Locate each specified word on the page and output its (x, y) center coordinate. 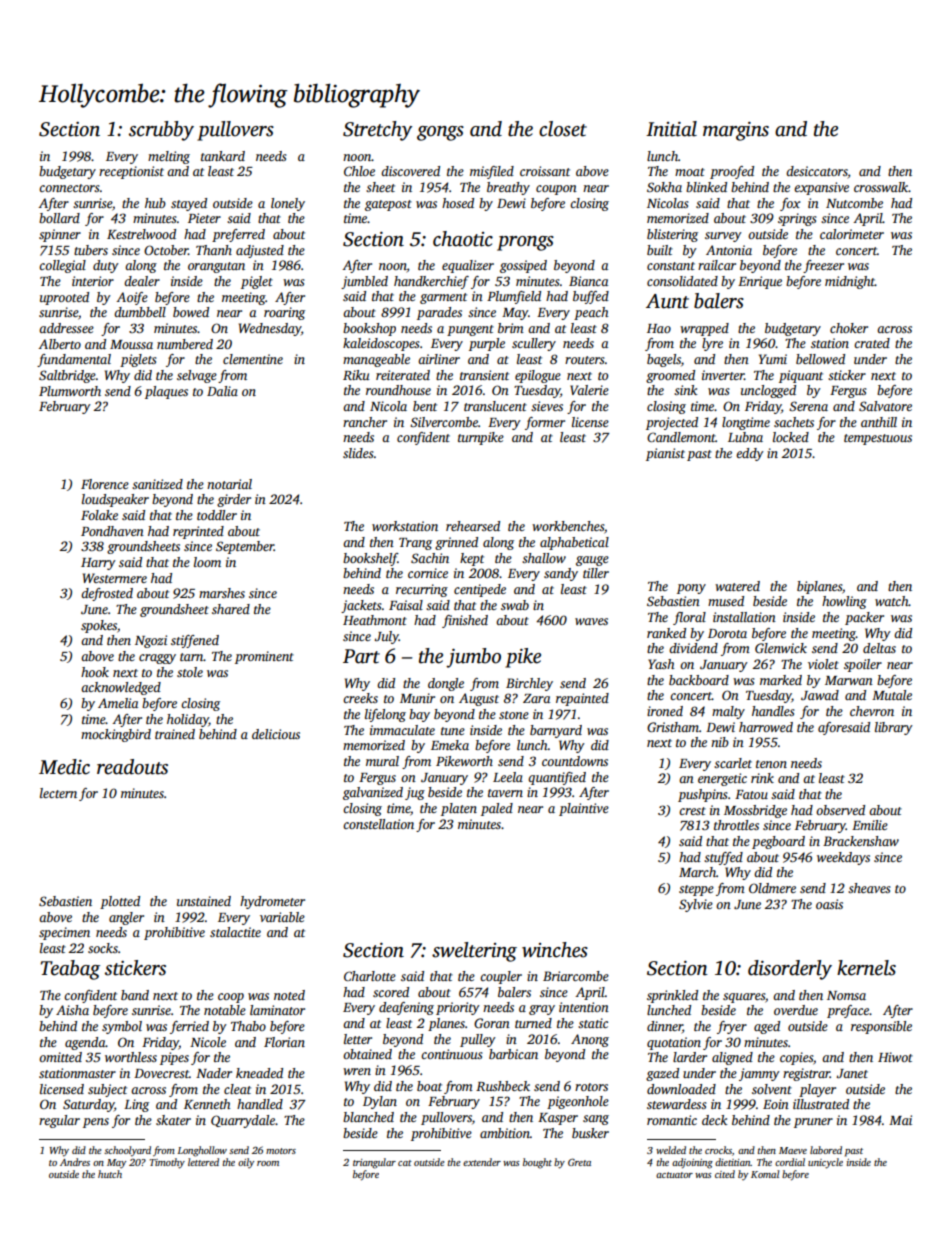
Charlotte (370, 976)
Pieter (204, 218)
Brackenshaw (861, 841)
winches (555, 950)
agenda (85, 1043)
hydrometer (272, 902)
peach (591, 313)
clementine (253, 359)
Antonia (729, 250)
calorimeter (852, 234)
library (894, 728)
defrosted (107, 594)
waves (591, 621)
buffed (591, 297)
